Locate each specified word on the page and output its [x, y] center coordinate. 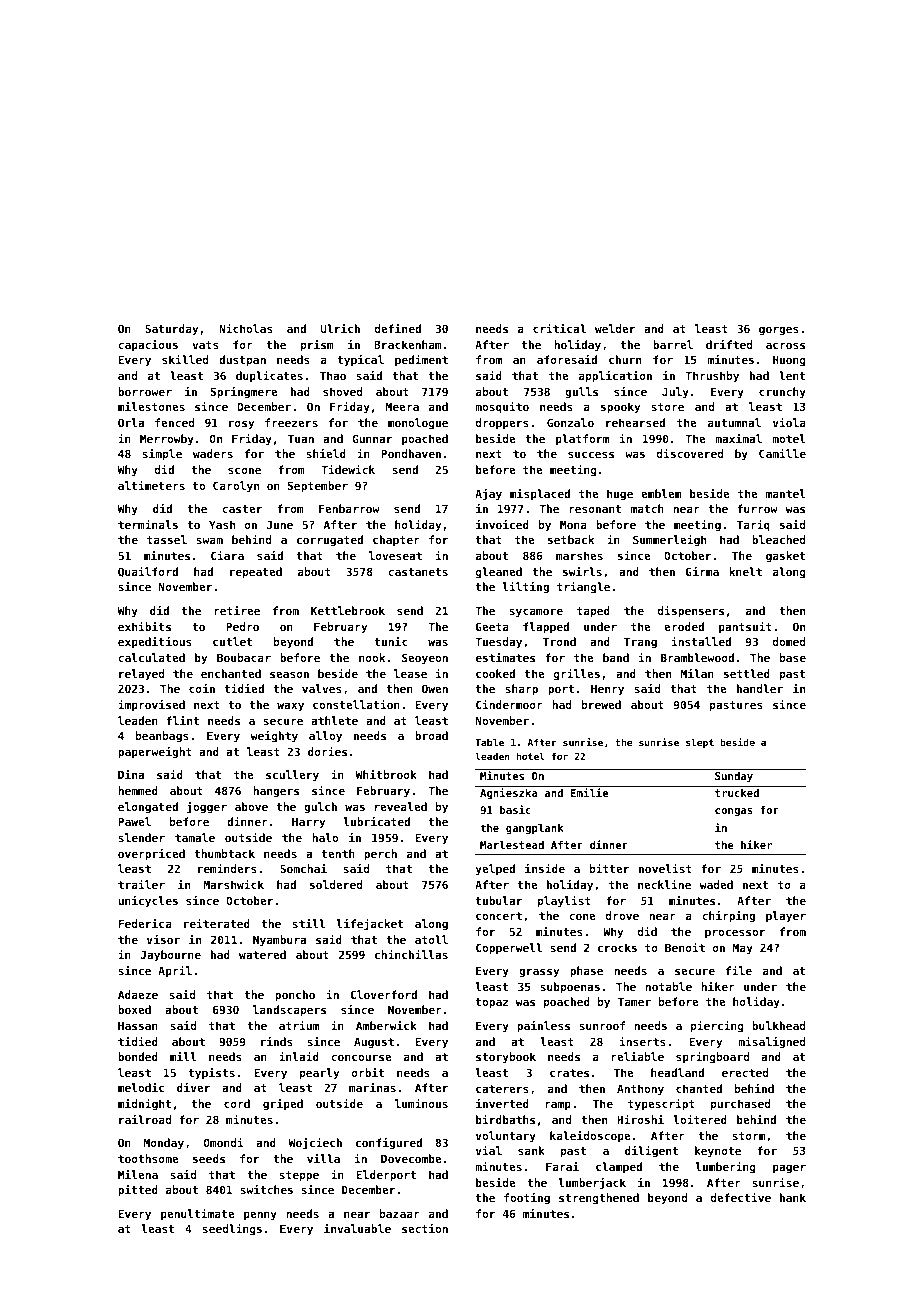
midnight [144, 1105]
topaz [492, 1003]
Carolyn [236, 487]
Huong [789, 361]
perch [380, 855]
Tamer [634, 1002]
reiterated [217, 923]
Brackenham [408, 344]
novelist [665, 868]
